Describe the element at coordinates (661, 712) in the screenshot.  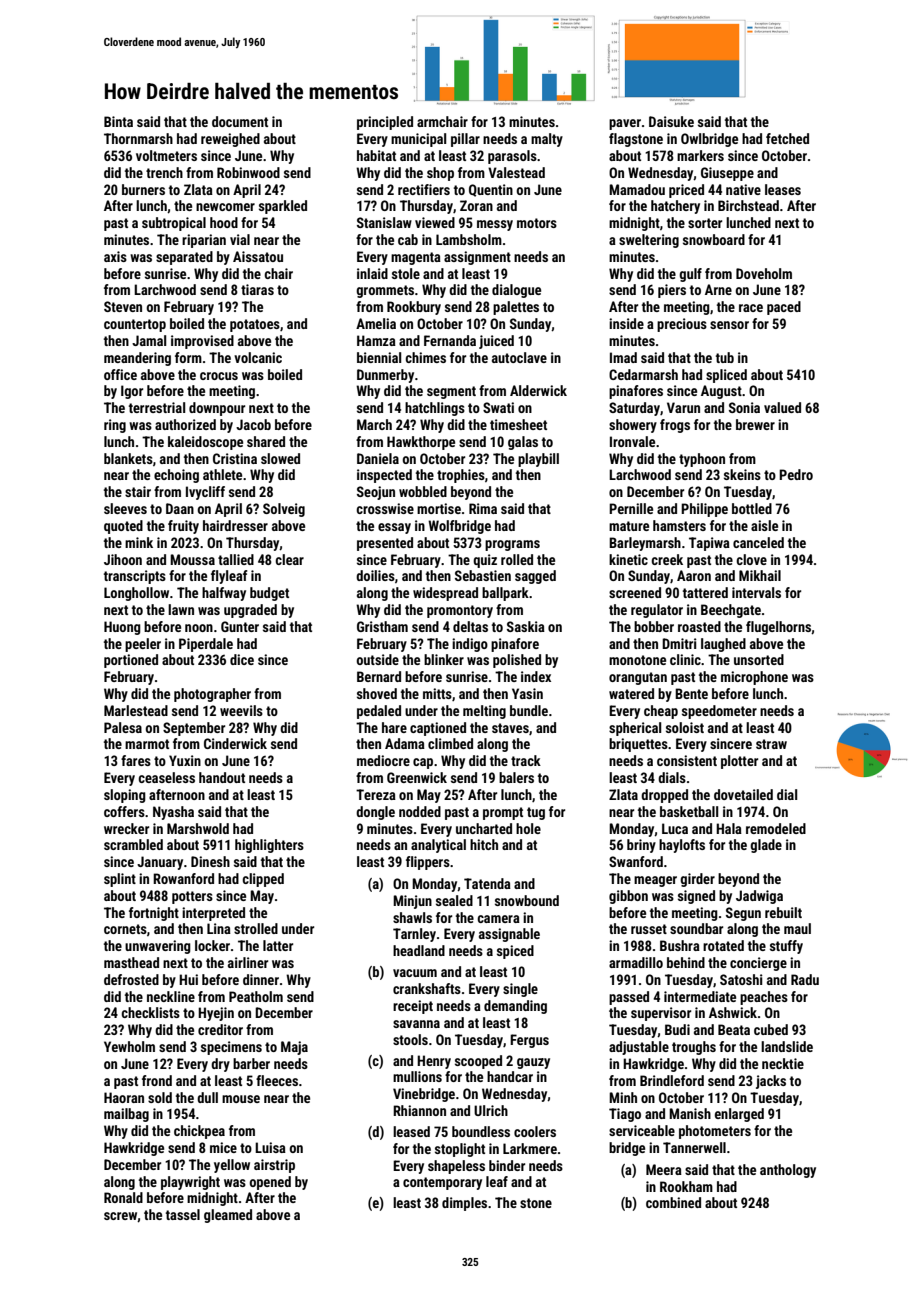
I see `cheap` at that location.
